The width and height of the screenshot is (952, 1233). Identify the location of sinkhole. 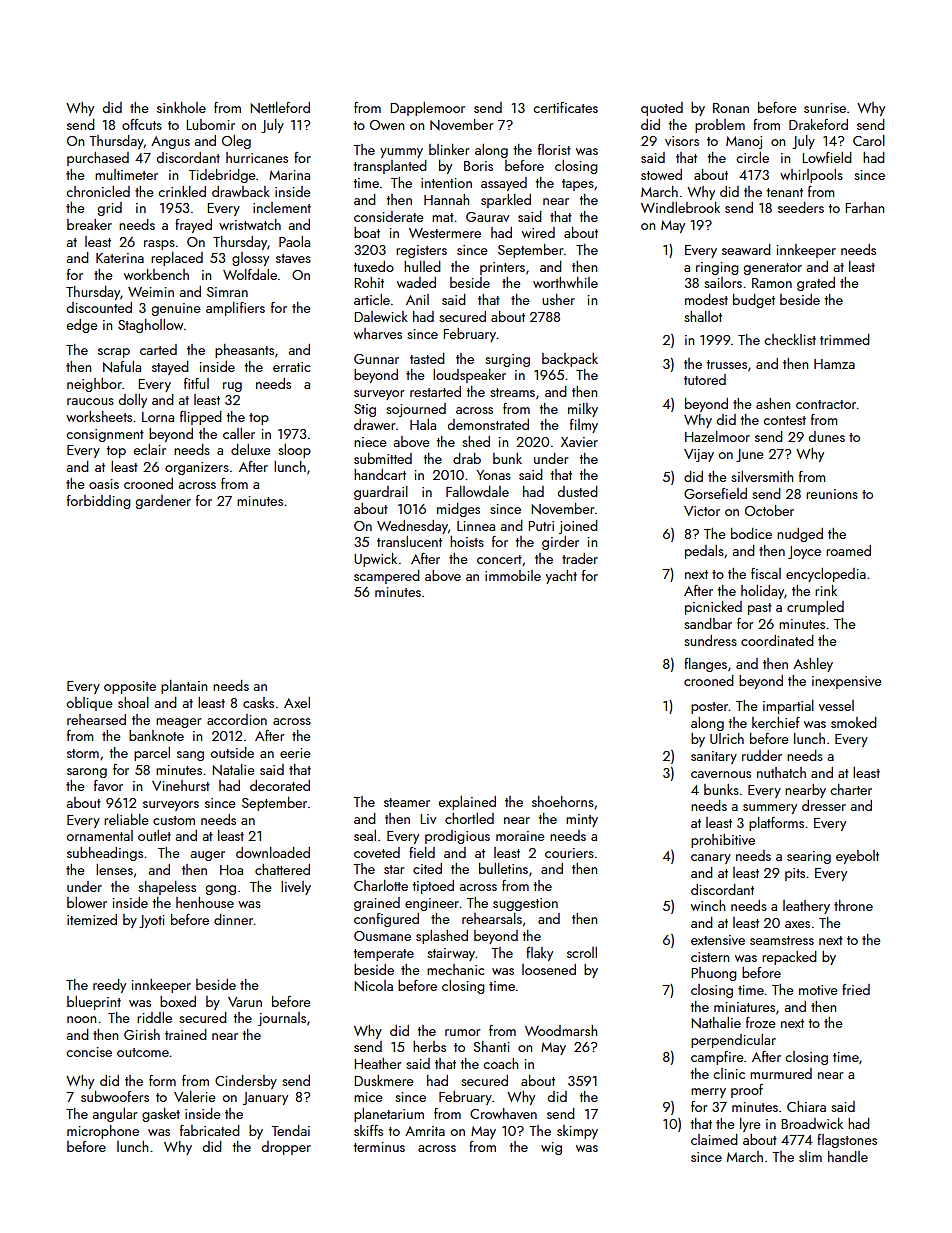
(181, 107).
